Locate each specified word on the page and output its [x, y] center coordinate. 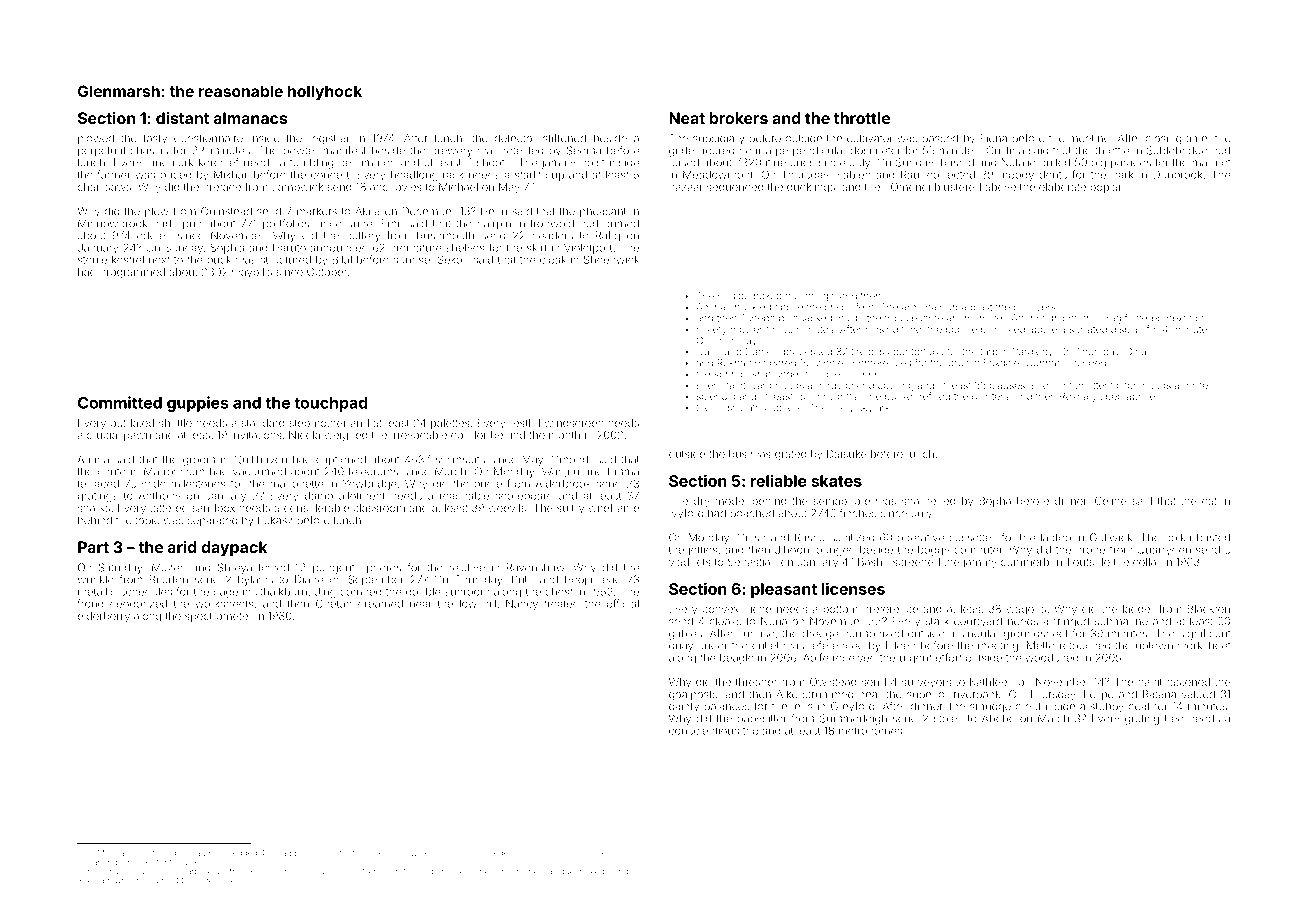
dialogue [557, 872]
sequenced [735, 188]
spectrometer [218, 617]
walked [590, 871]
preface [222, 187]
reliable [779, 480]
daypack [234, 549]
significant [1204, 634]
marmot [1211, 163]
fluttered [1144, 318]
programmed [132, 273]
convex [720, 610]
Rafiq [608, 236]
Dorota [146, 853]
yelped [1107, 397]
